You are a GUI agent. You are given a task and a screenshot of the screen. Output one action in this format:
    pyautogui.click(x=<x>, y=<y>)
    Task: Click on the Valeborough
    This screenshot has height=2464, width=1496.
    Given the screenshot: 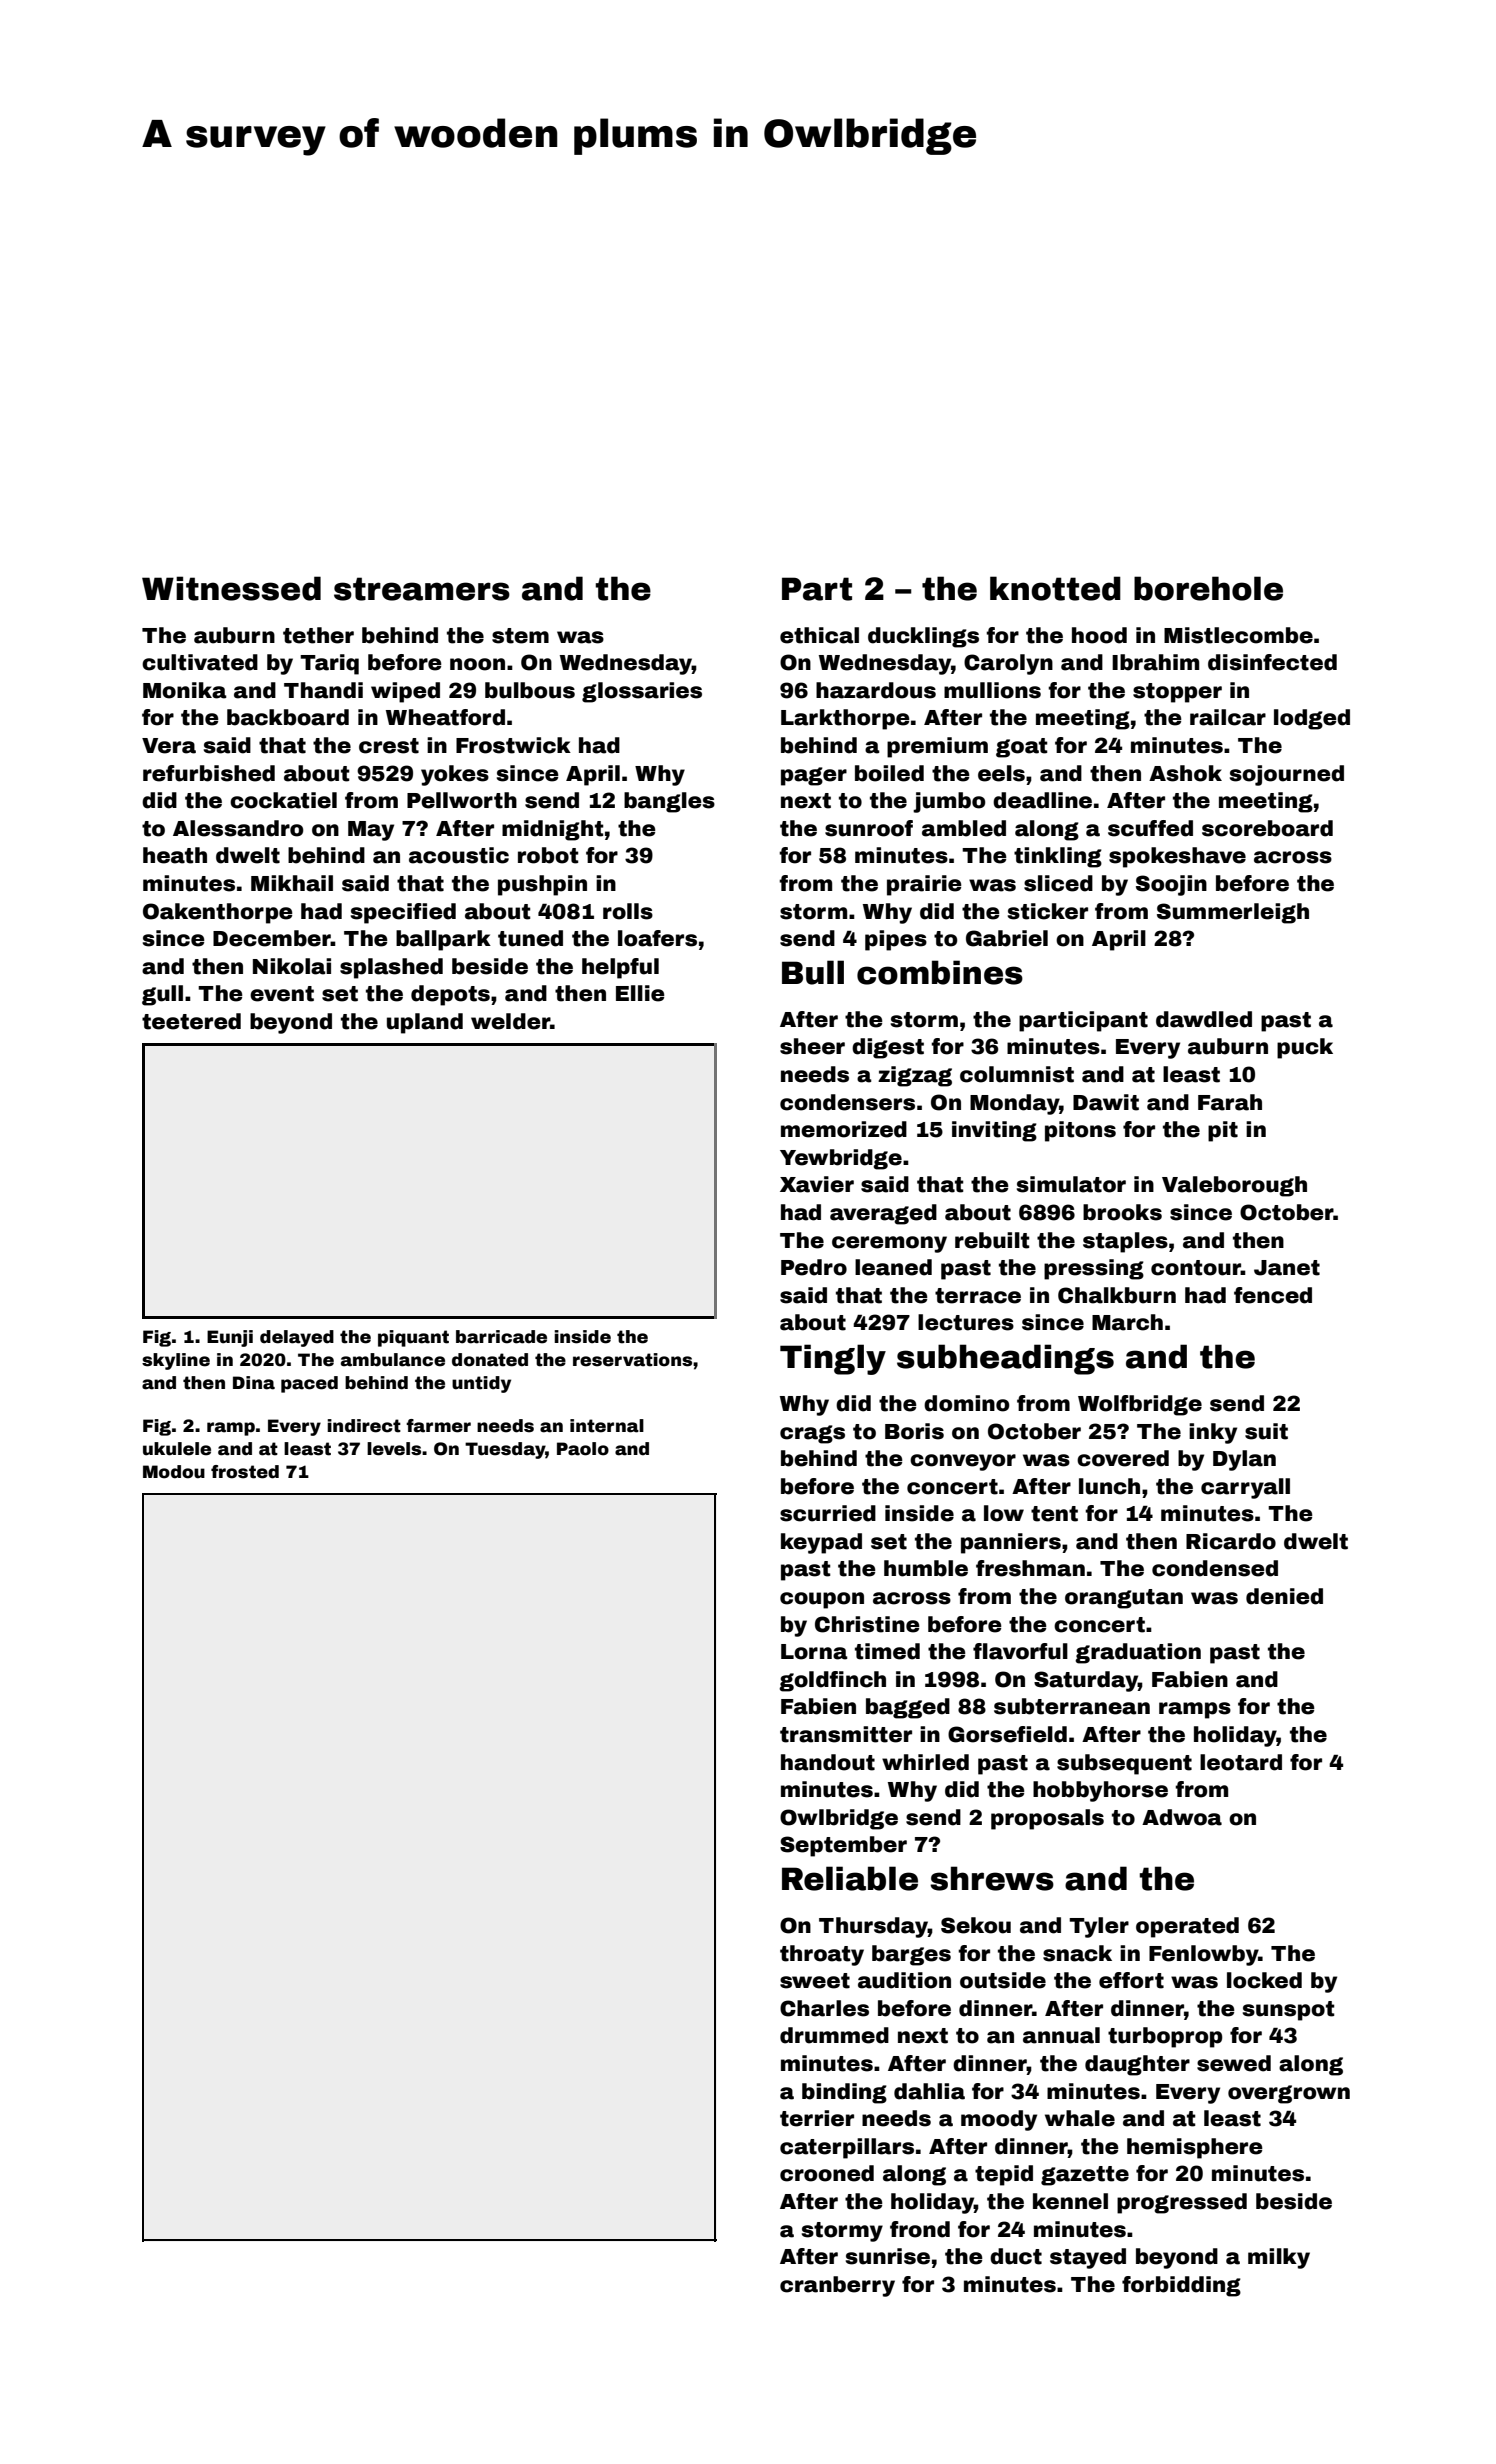 What is the action you would take?
    pyautogui.click(x=1234, y=1186)
